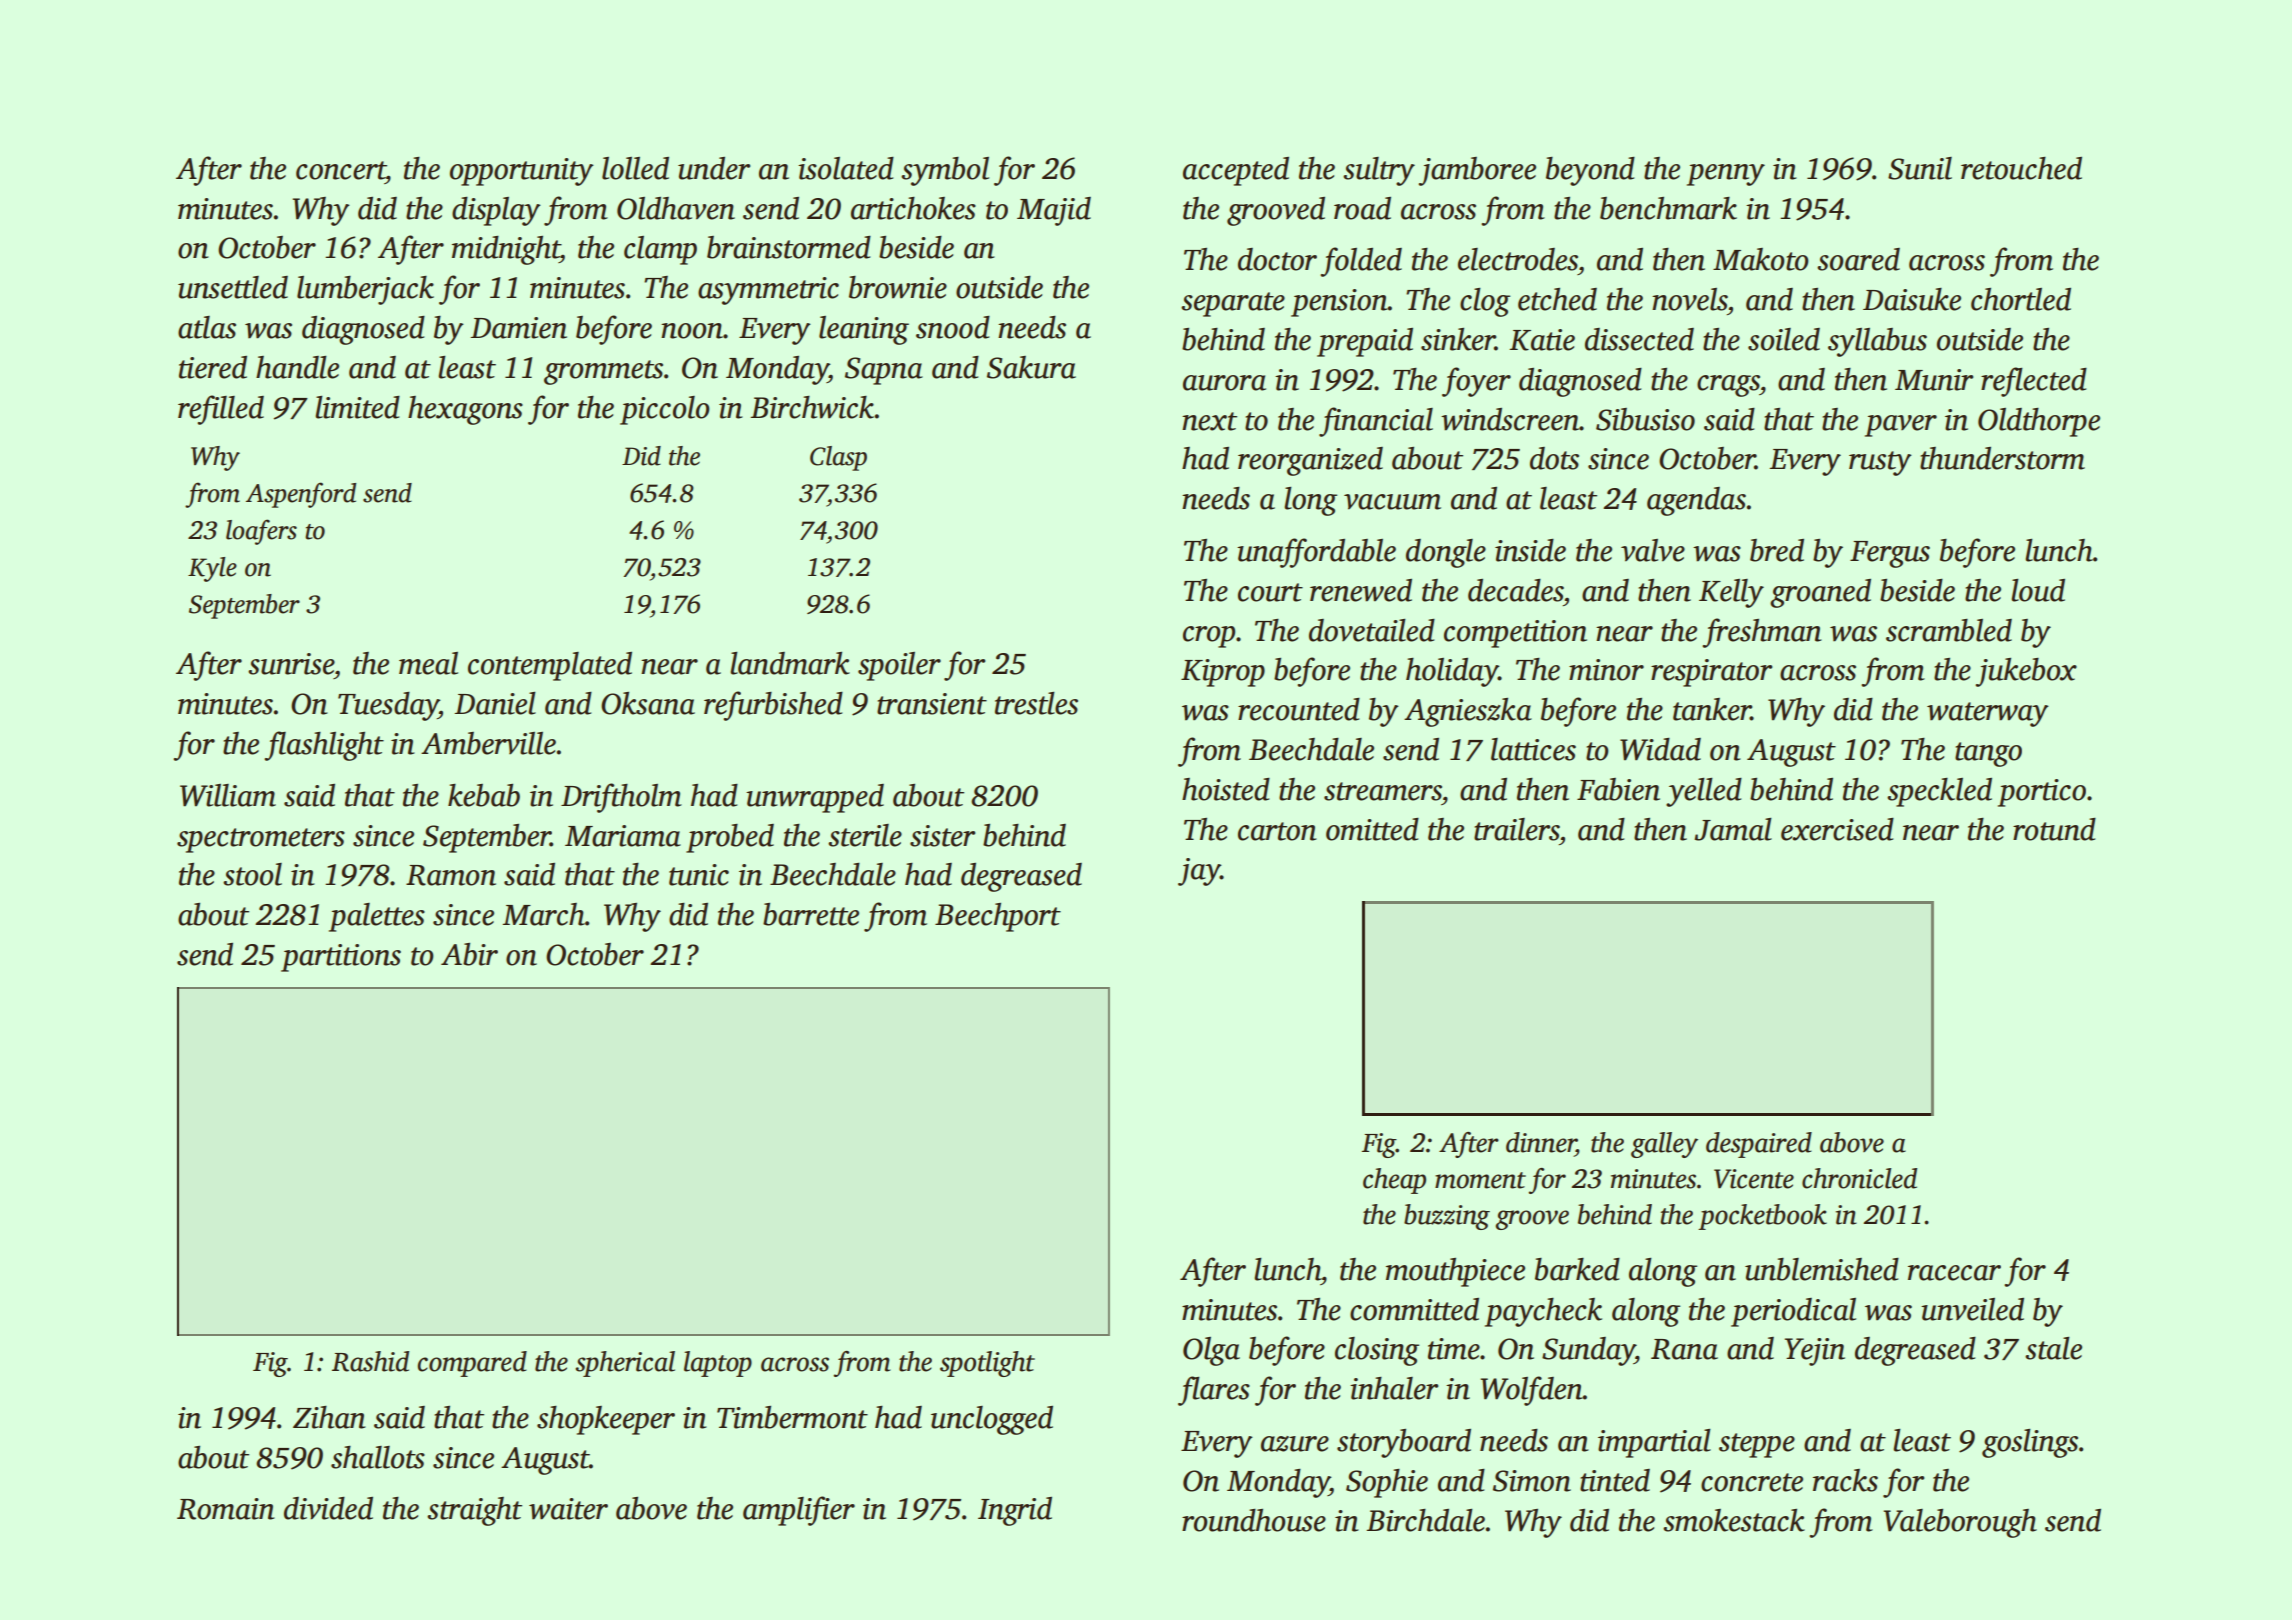  I want to click on Sunil, so click(1920, 168).
